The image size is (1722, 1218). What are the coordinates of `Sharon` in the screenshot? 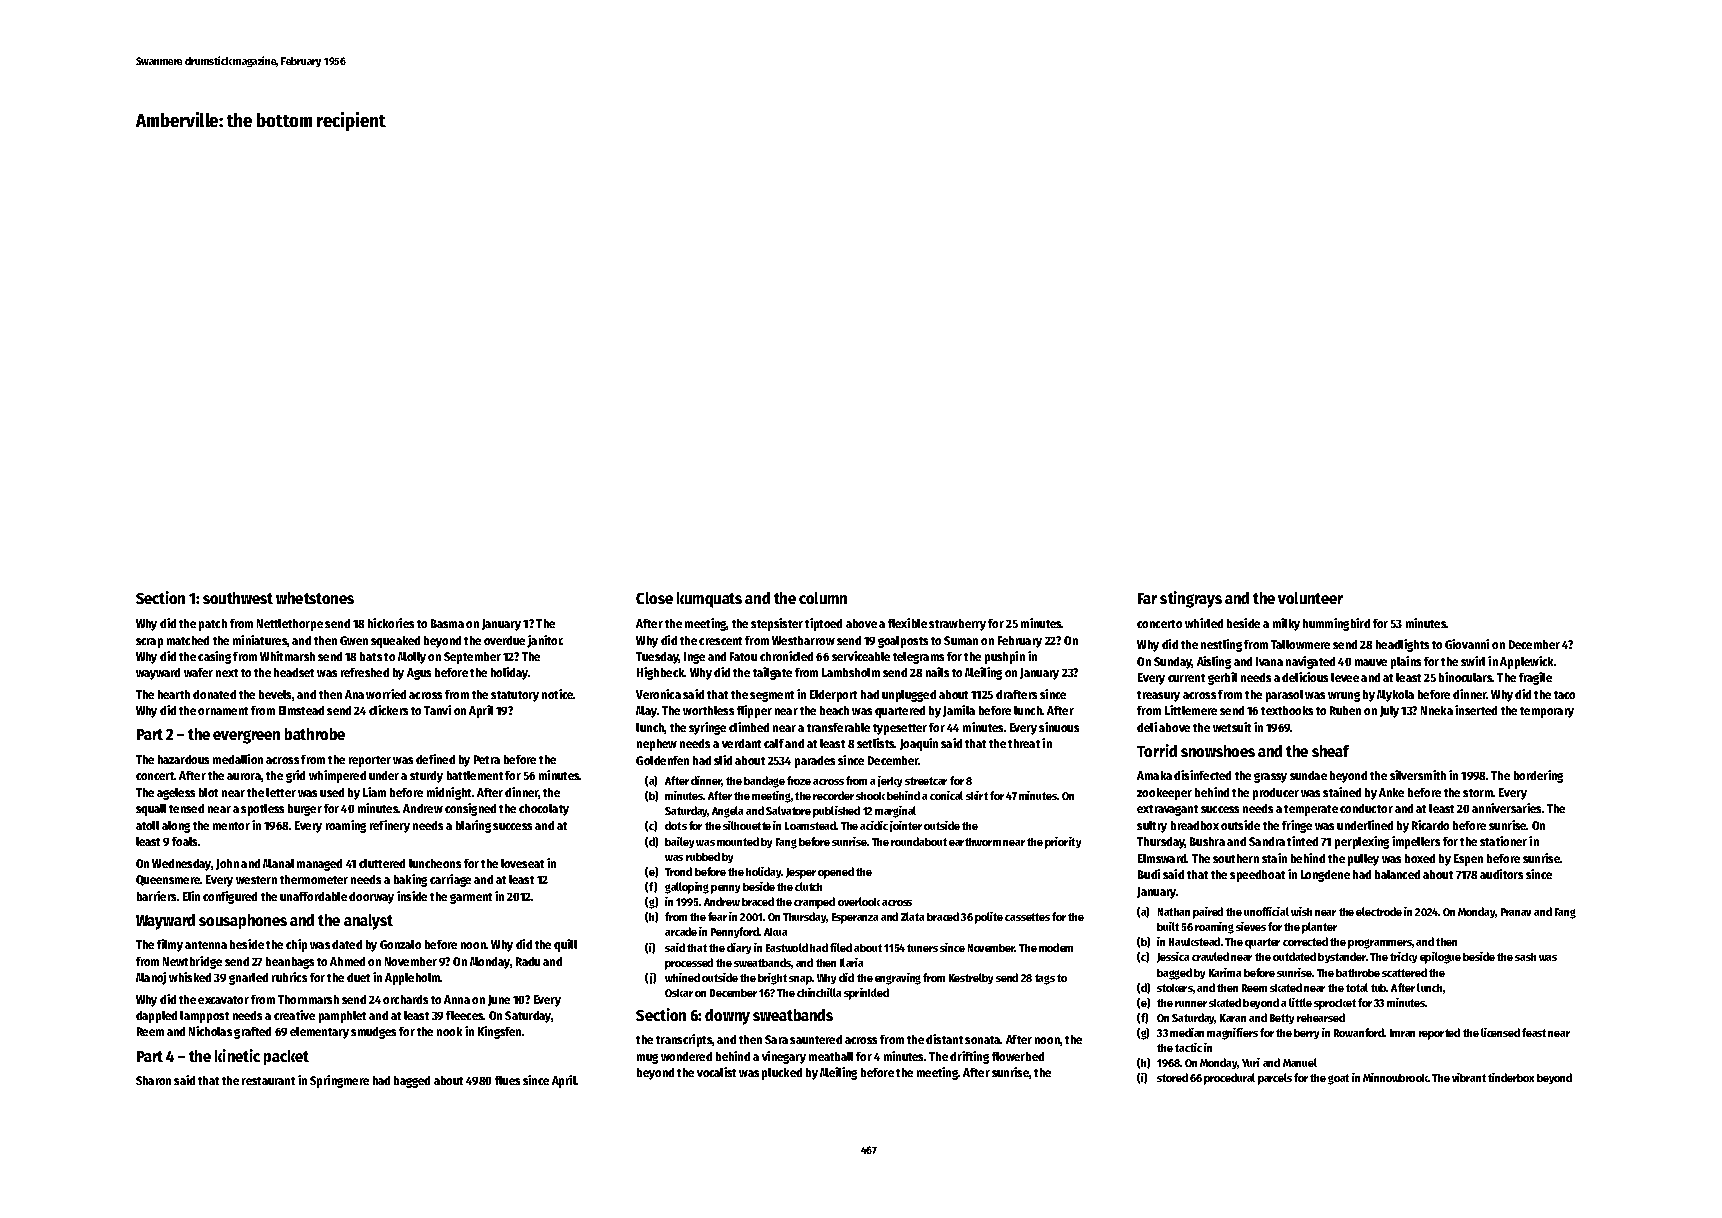 It's located at (153, 1080).
